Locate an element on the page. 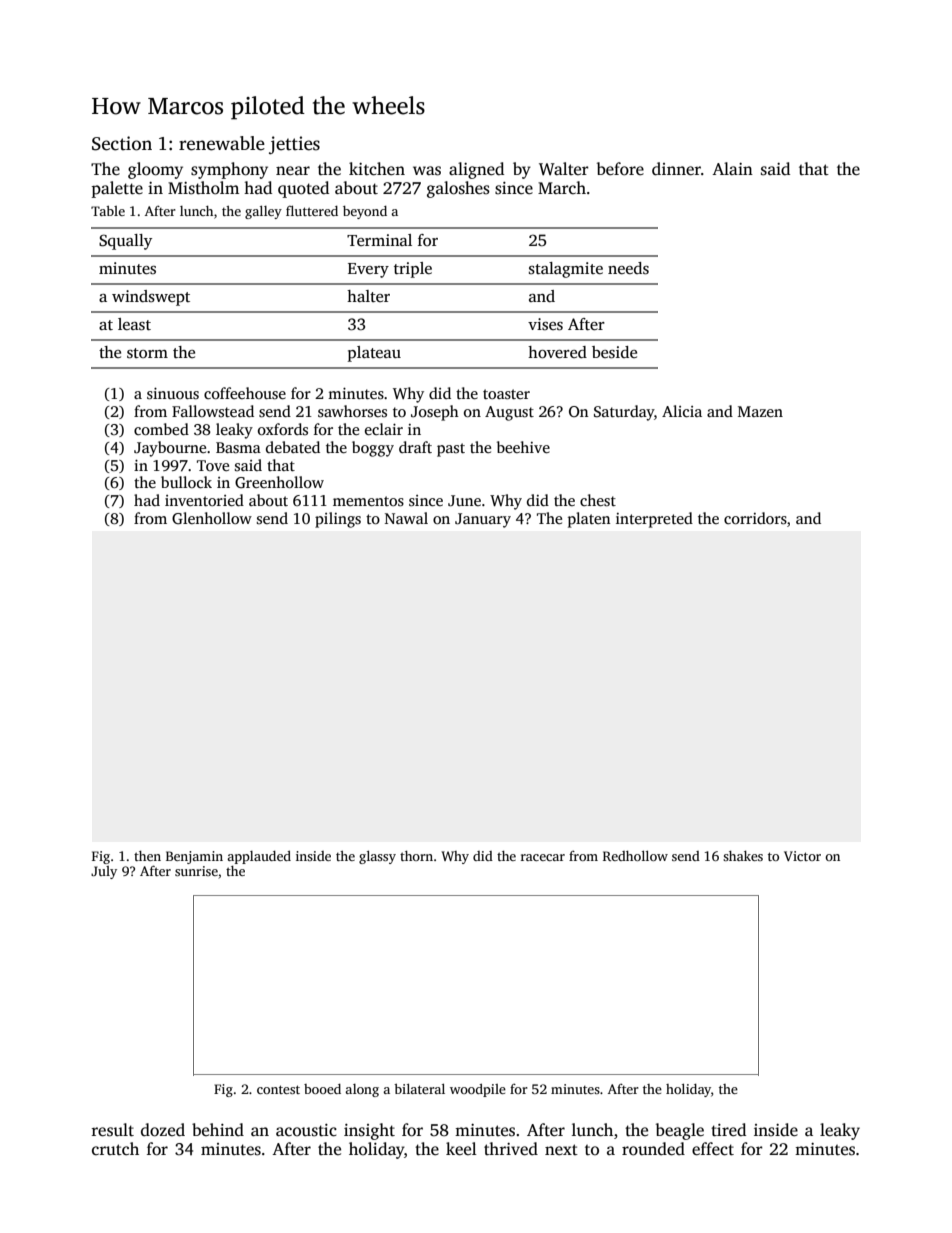 Image resolution: width=952 pixels, height=1233 pixels. Alain is located at coordinates (732, 168).
